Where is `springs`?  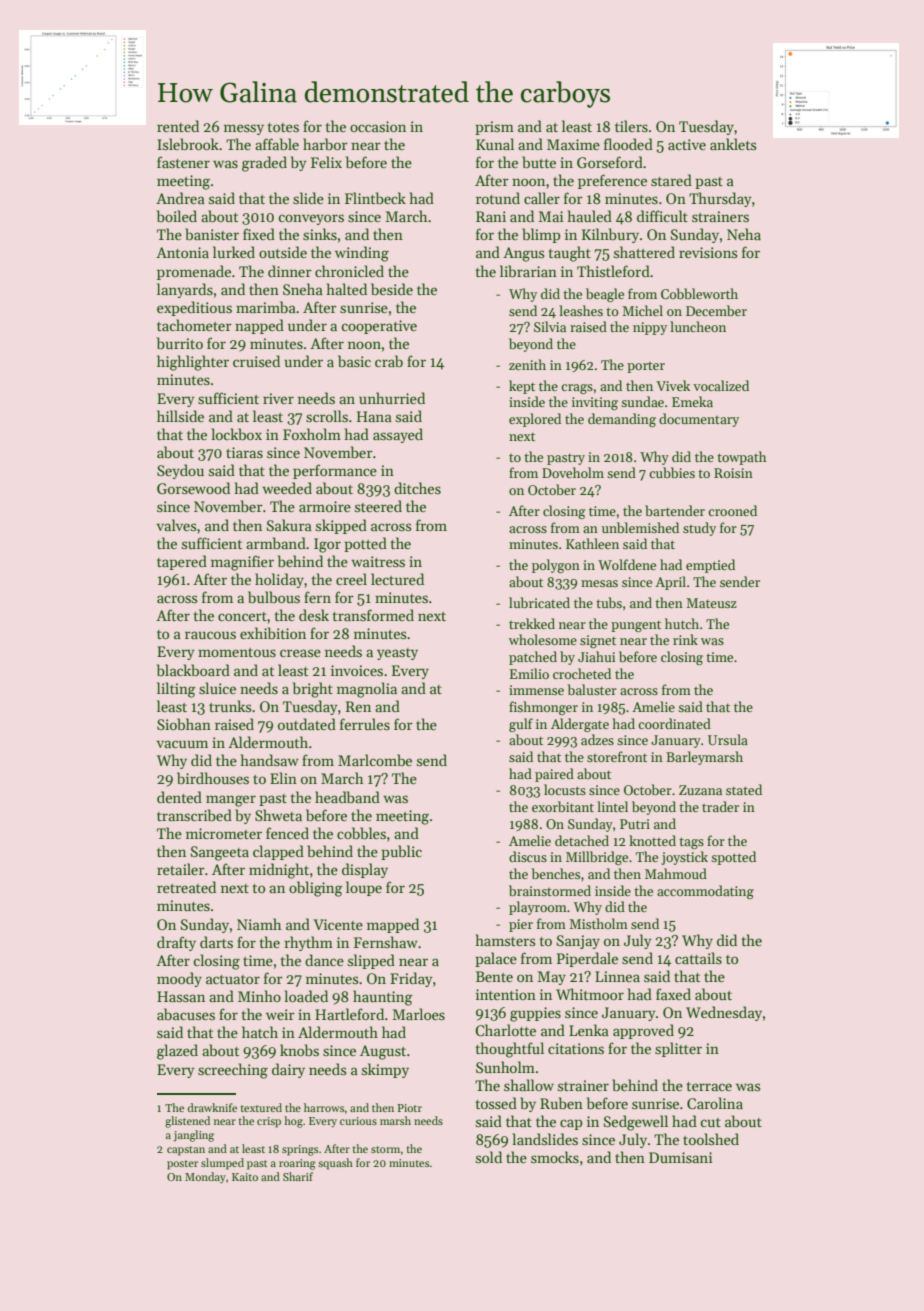
springs is located at coordinates (300, 1150).
